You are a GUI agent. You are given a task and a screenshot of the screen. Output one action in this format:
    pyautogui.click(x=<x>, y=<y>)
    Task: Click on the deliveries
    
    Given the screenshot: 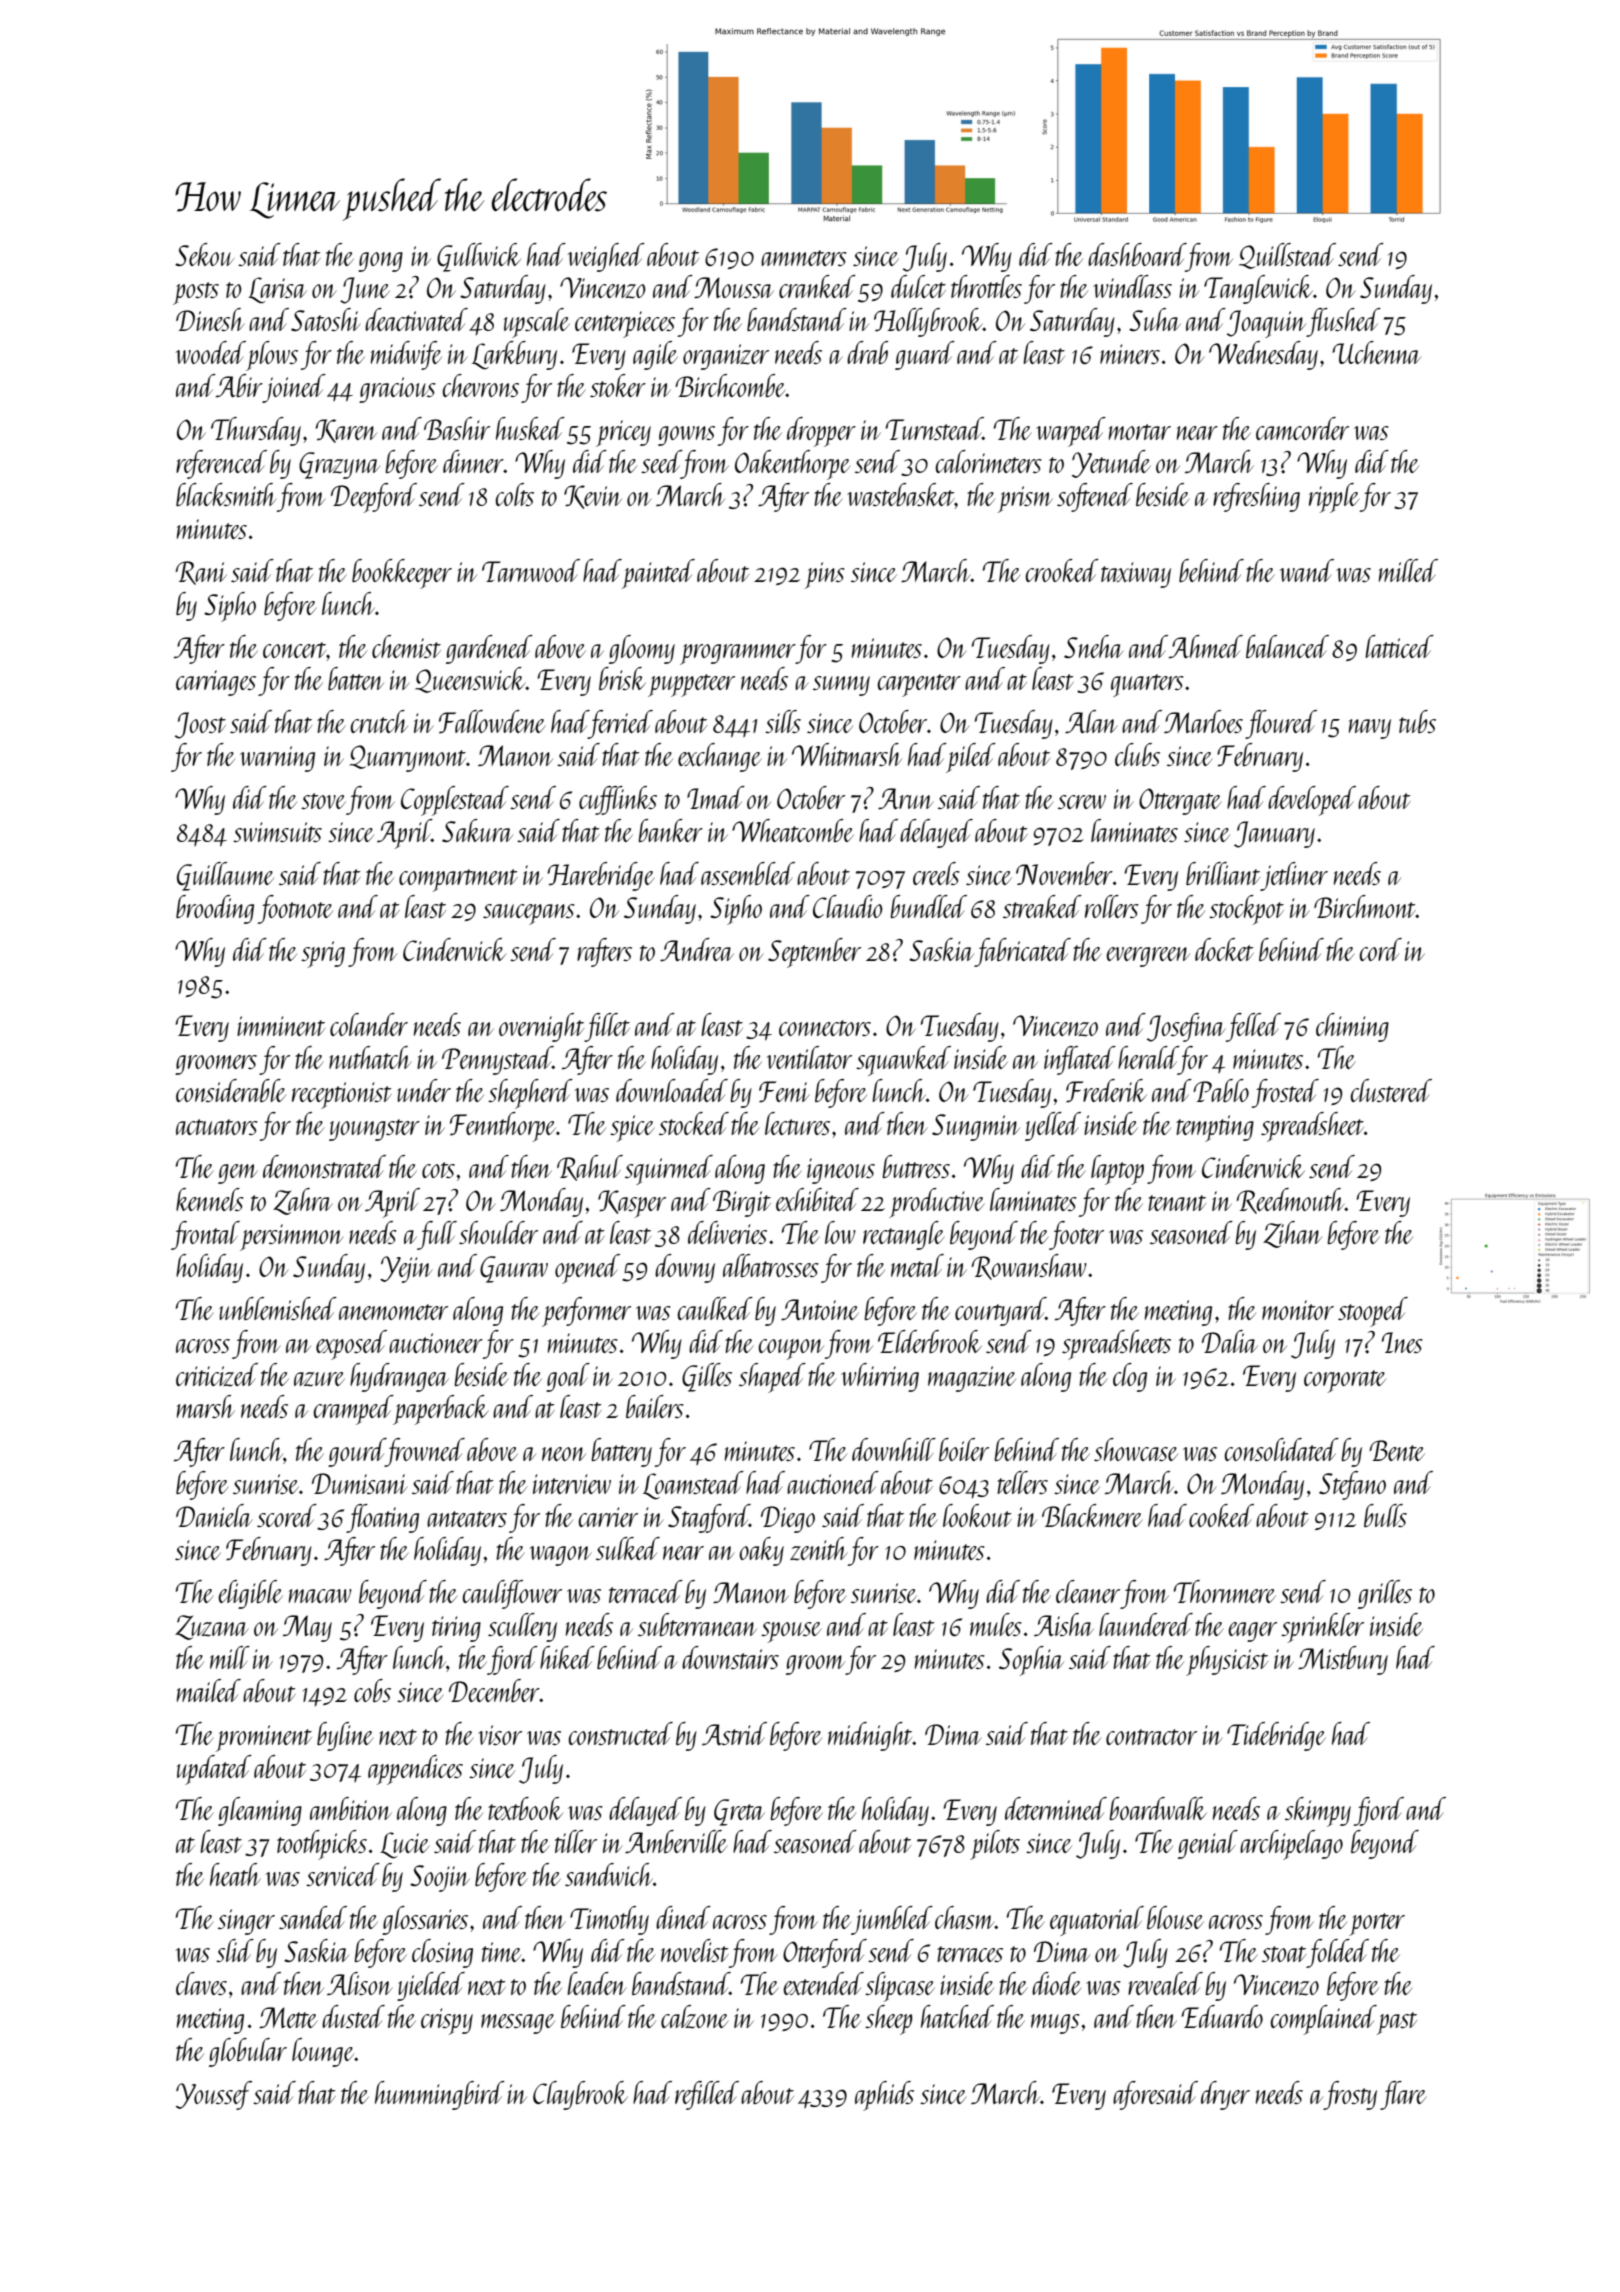 What is the action you would take?
    pyautogui.click(x=727, y=1232)
